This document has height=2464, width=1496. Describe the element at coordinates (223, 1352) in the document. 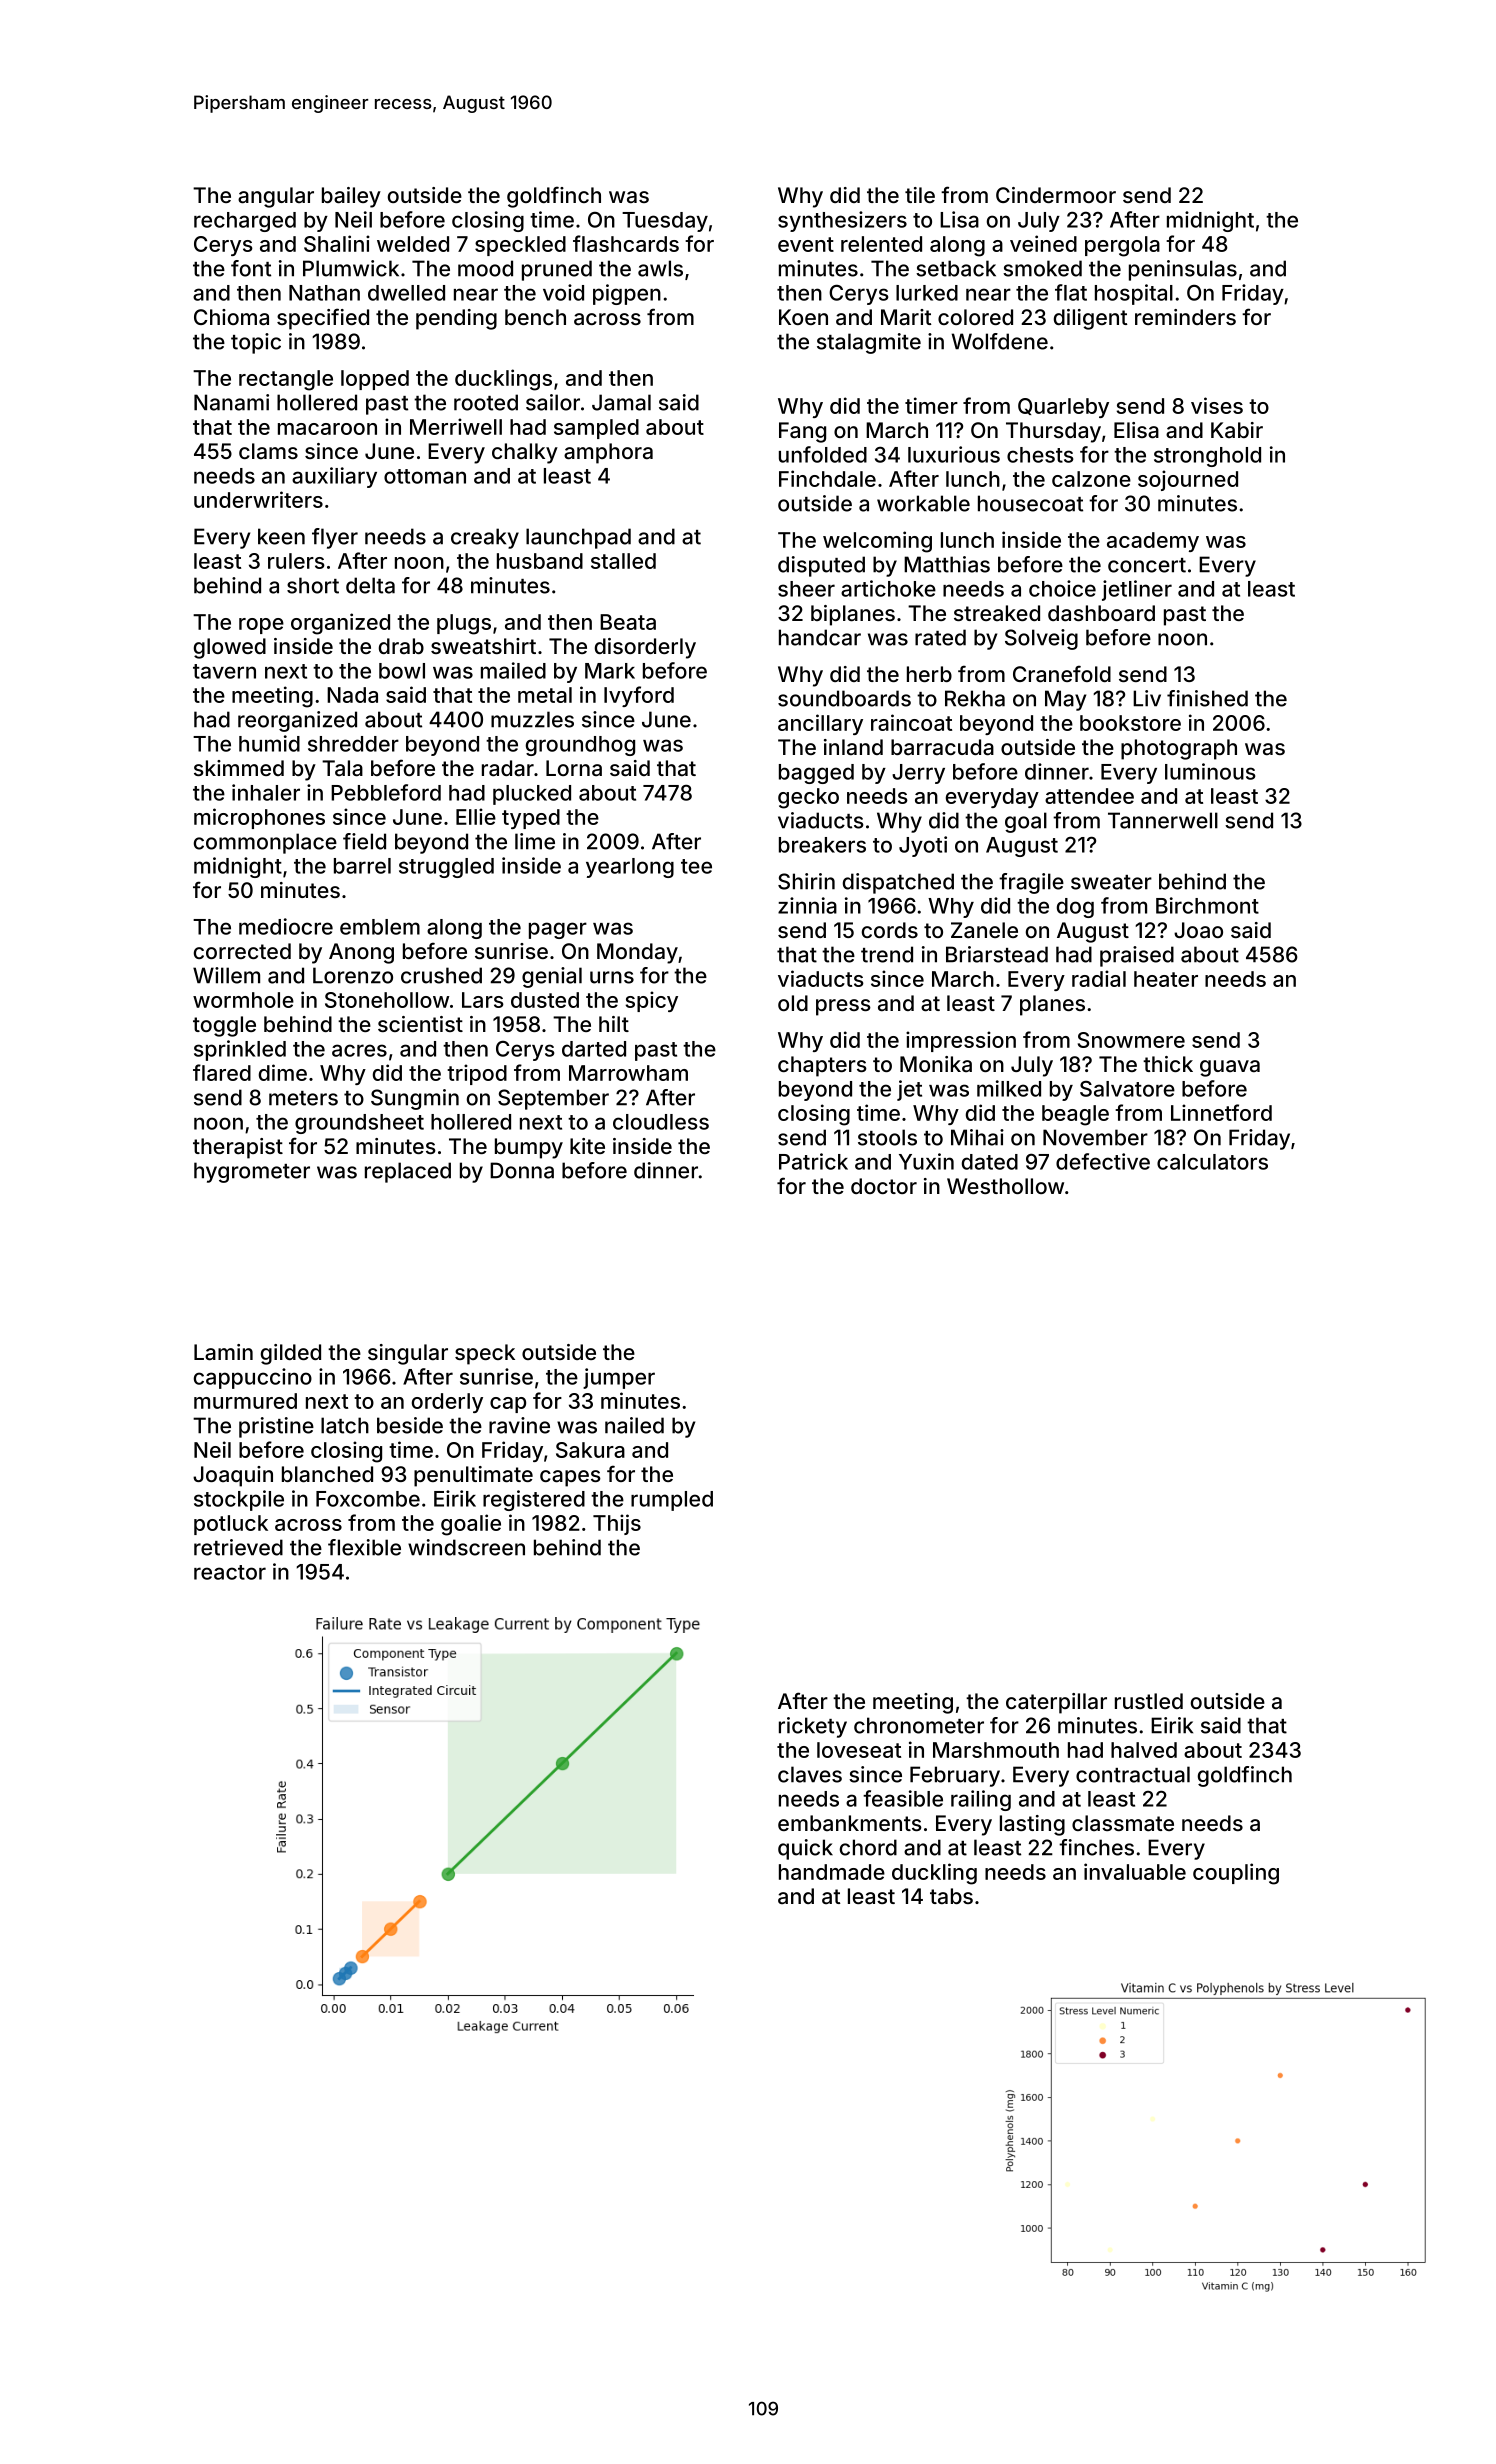

I see `Lamin` at that location.
